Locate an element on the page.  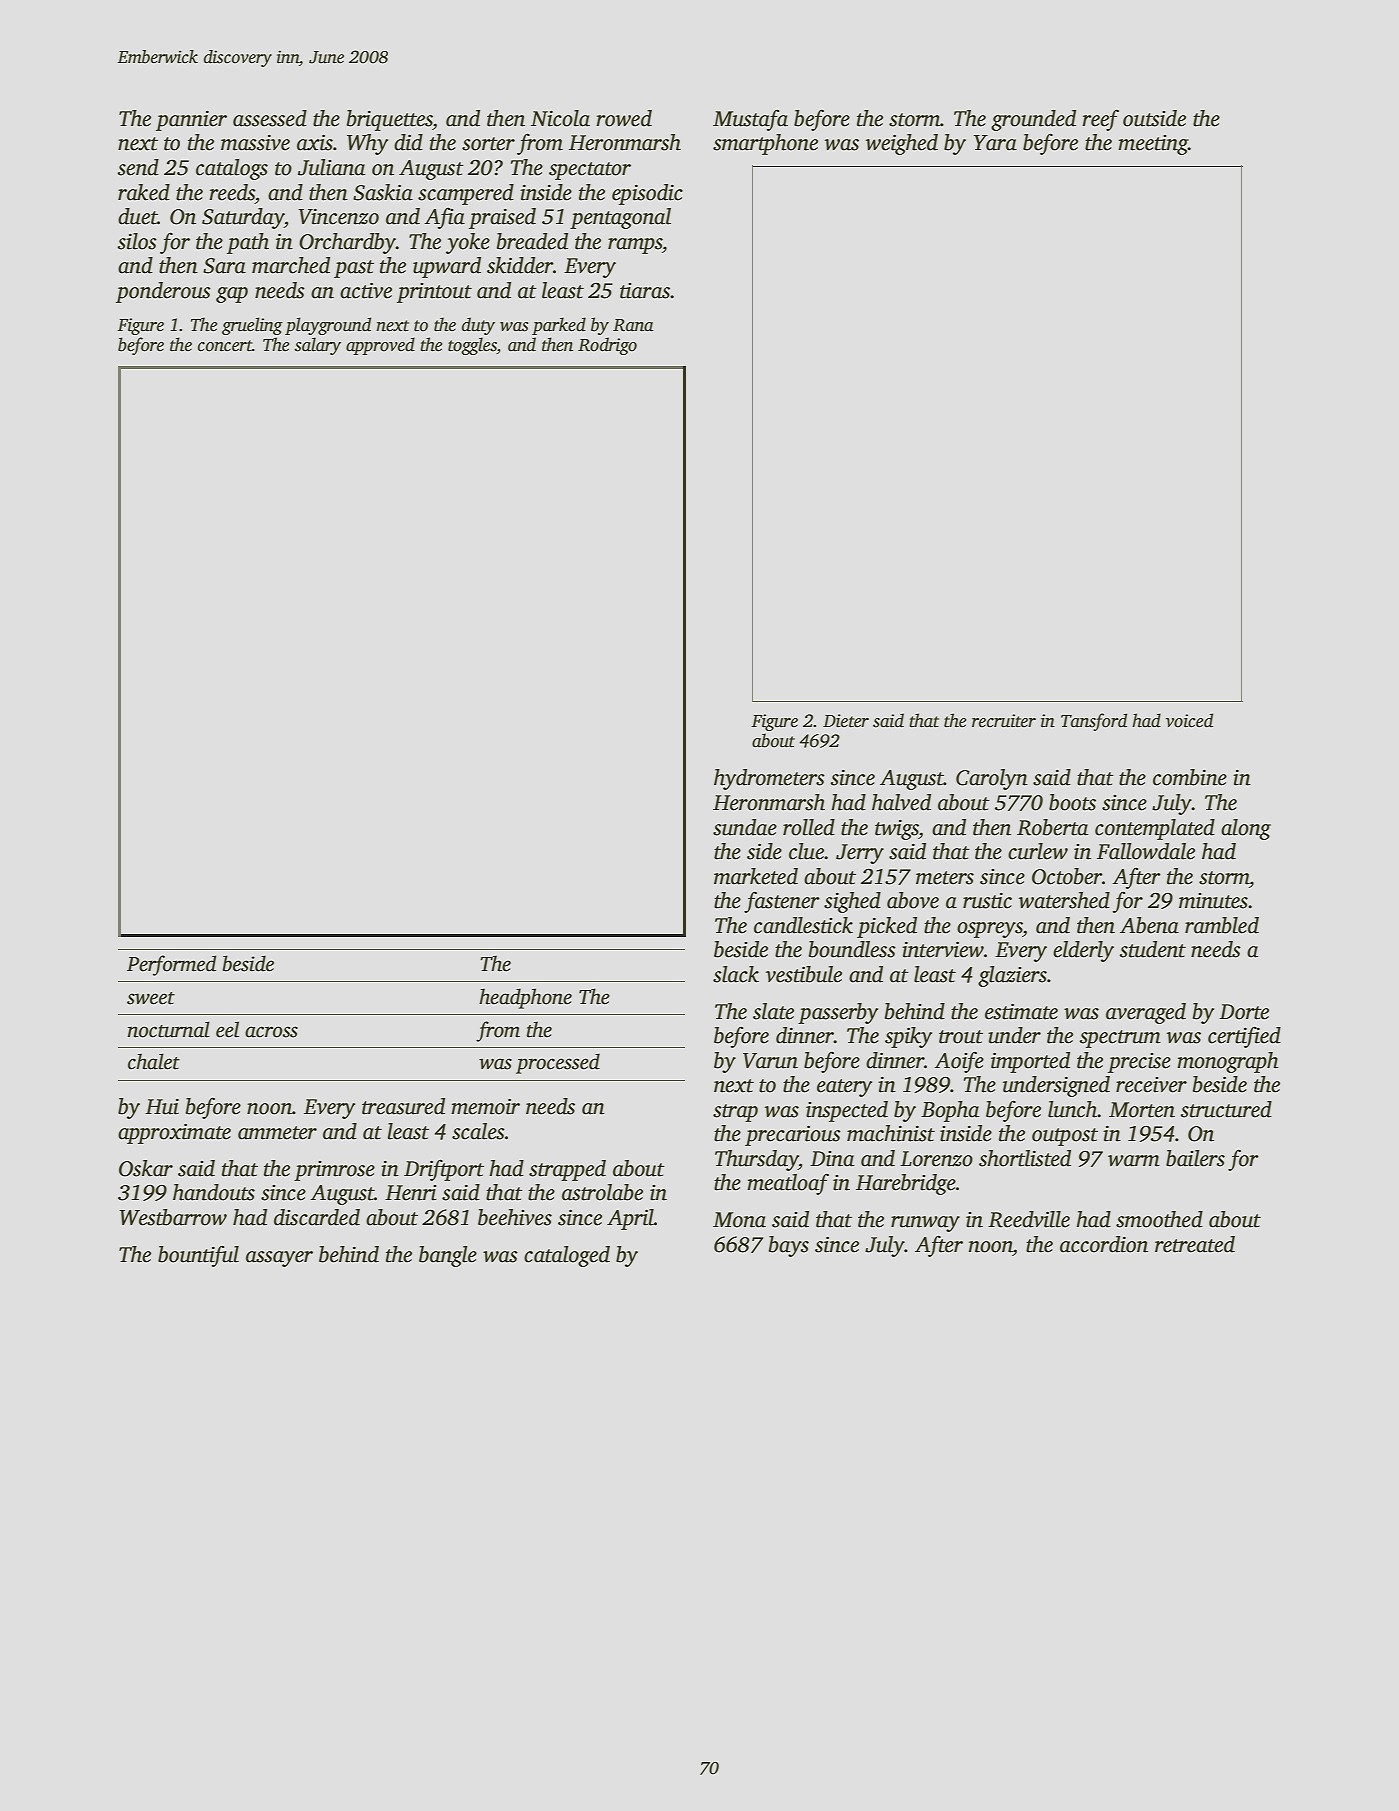
tiaras is located at coordinates (645, 291).
